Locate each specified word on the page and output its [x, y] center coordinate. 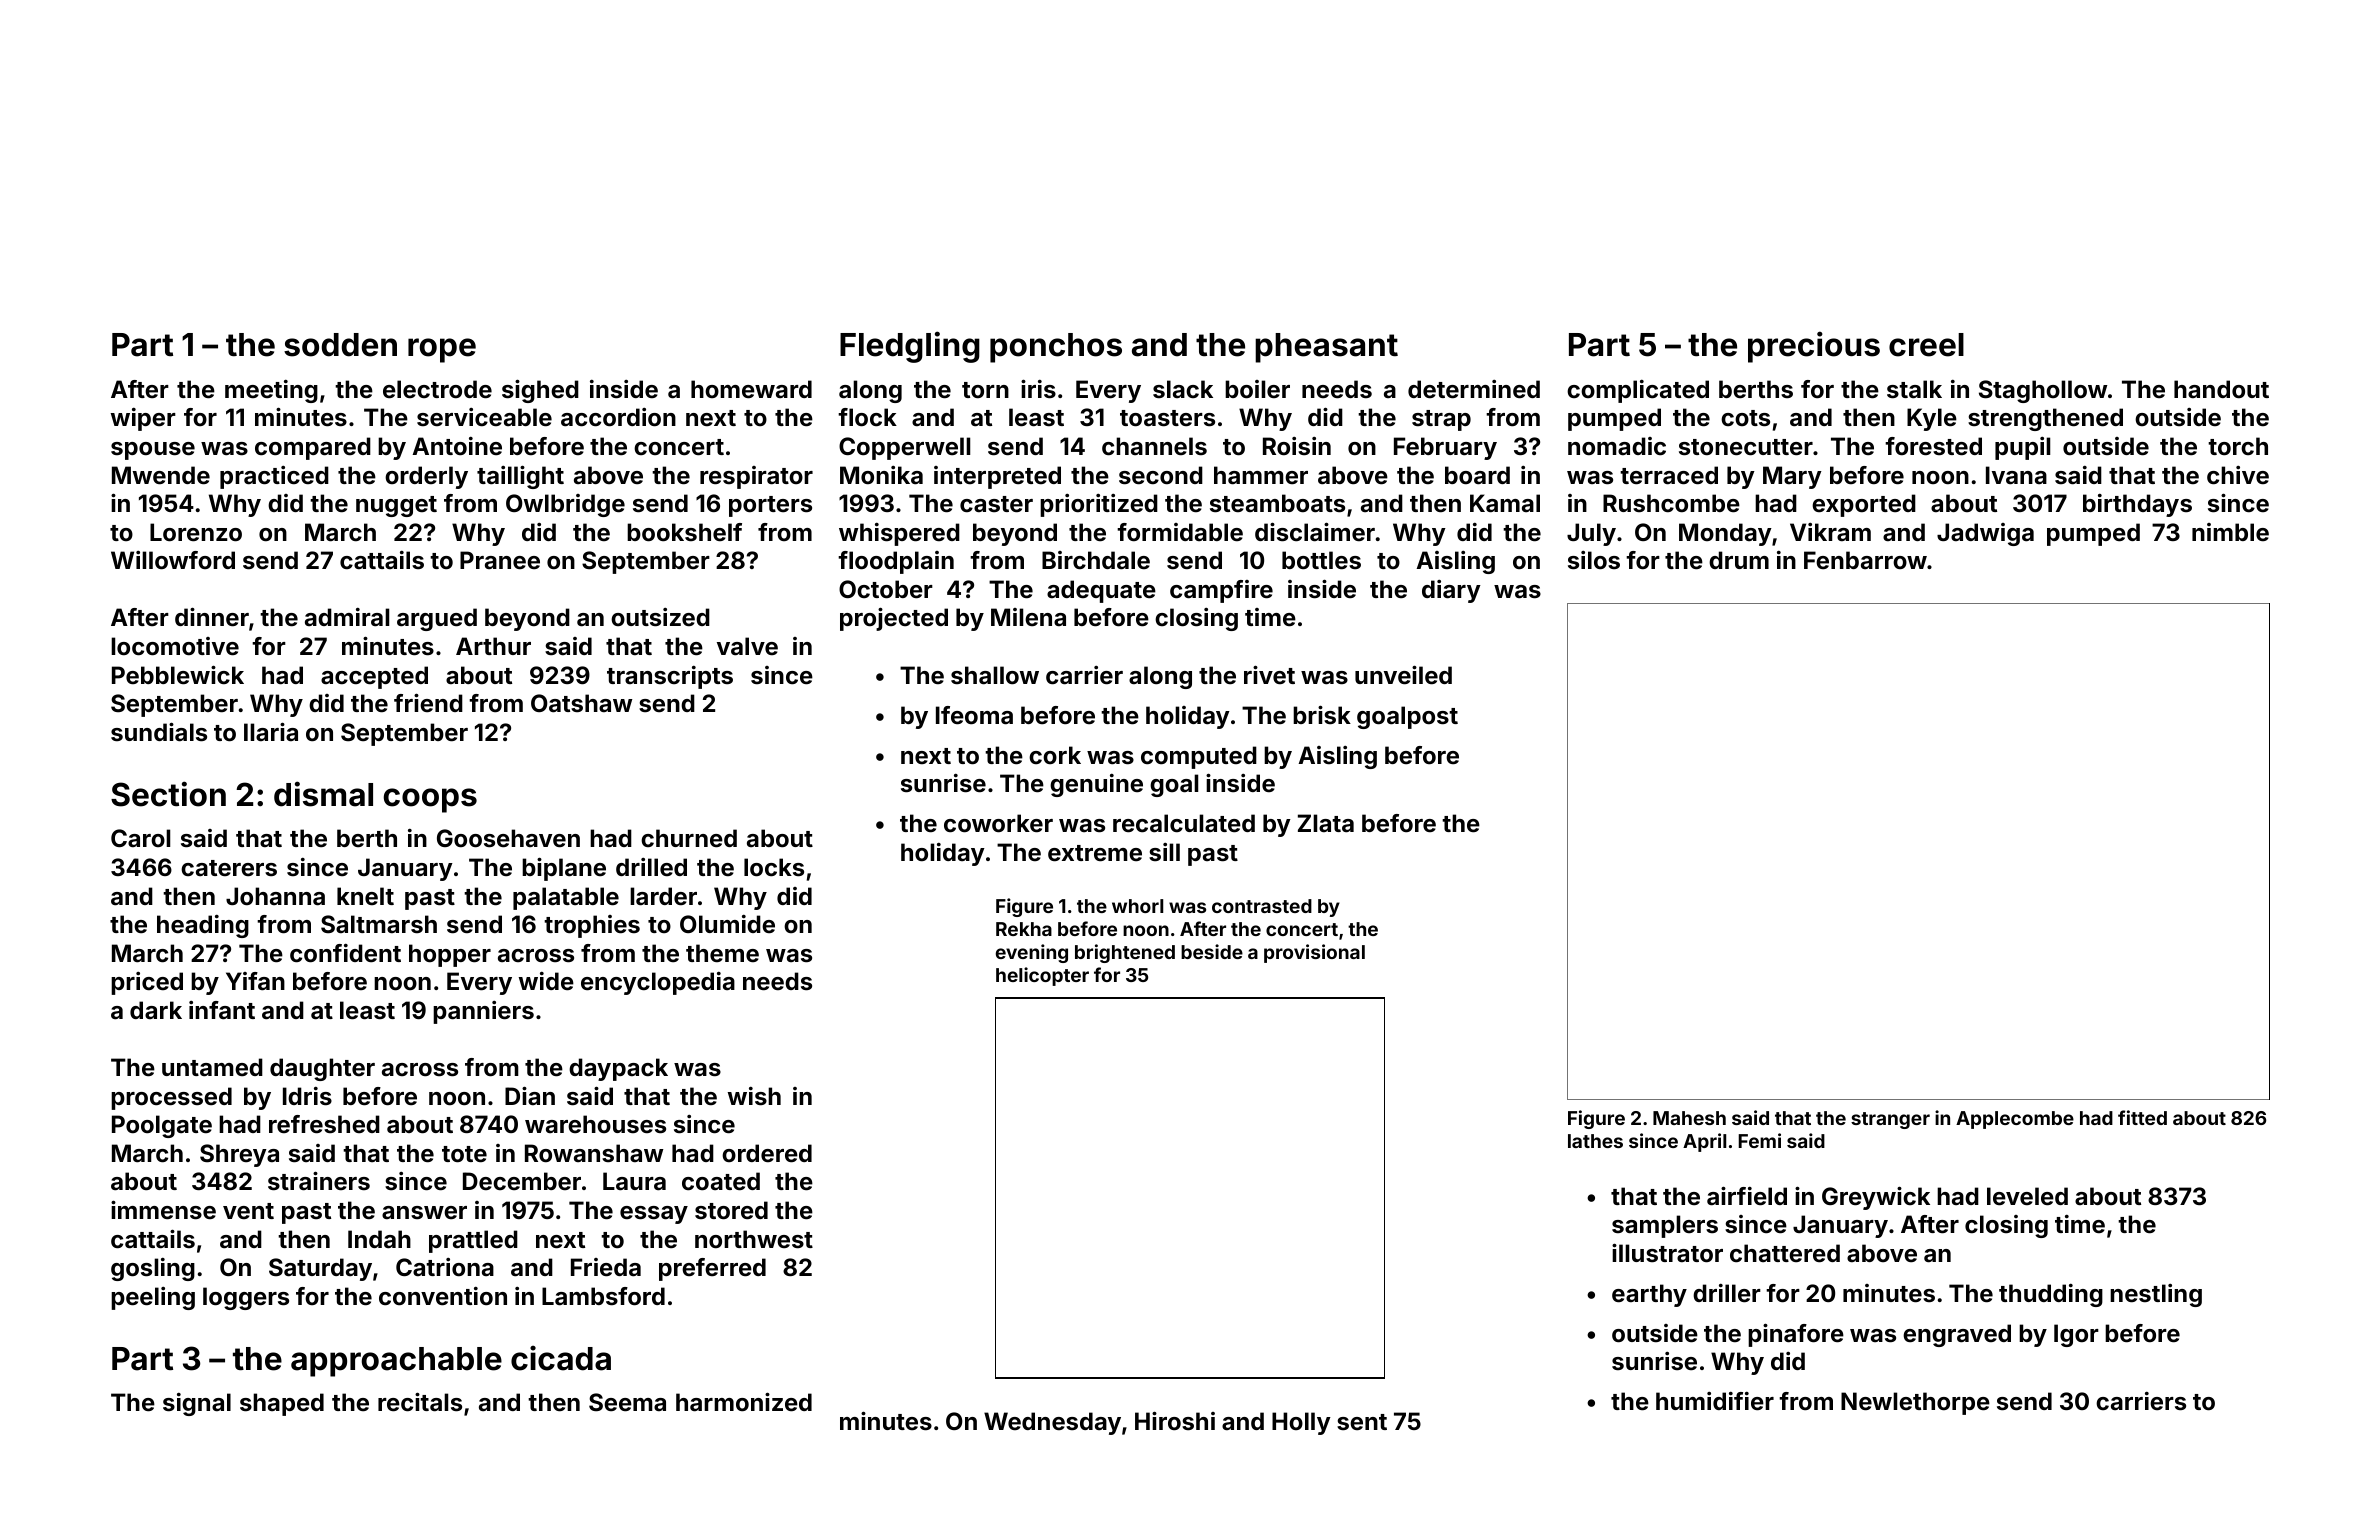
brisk [1322, 715]
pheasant [1326, 348]
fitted [2142, 1117]
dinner [212, 617]
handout [2221, 389]
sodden [340, 345]
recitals [420, 1402]
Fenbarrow [1865, 560]
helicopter [1042, 976]
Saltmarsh [379, 924]
